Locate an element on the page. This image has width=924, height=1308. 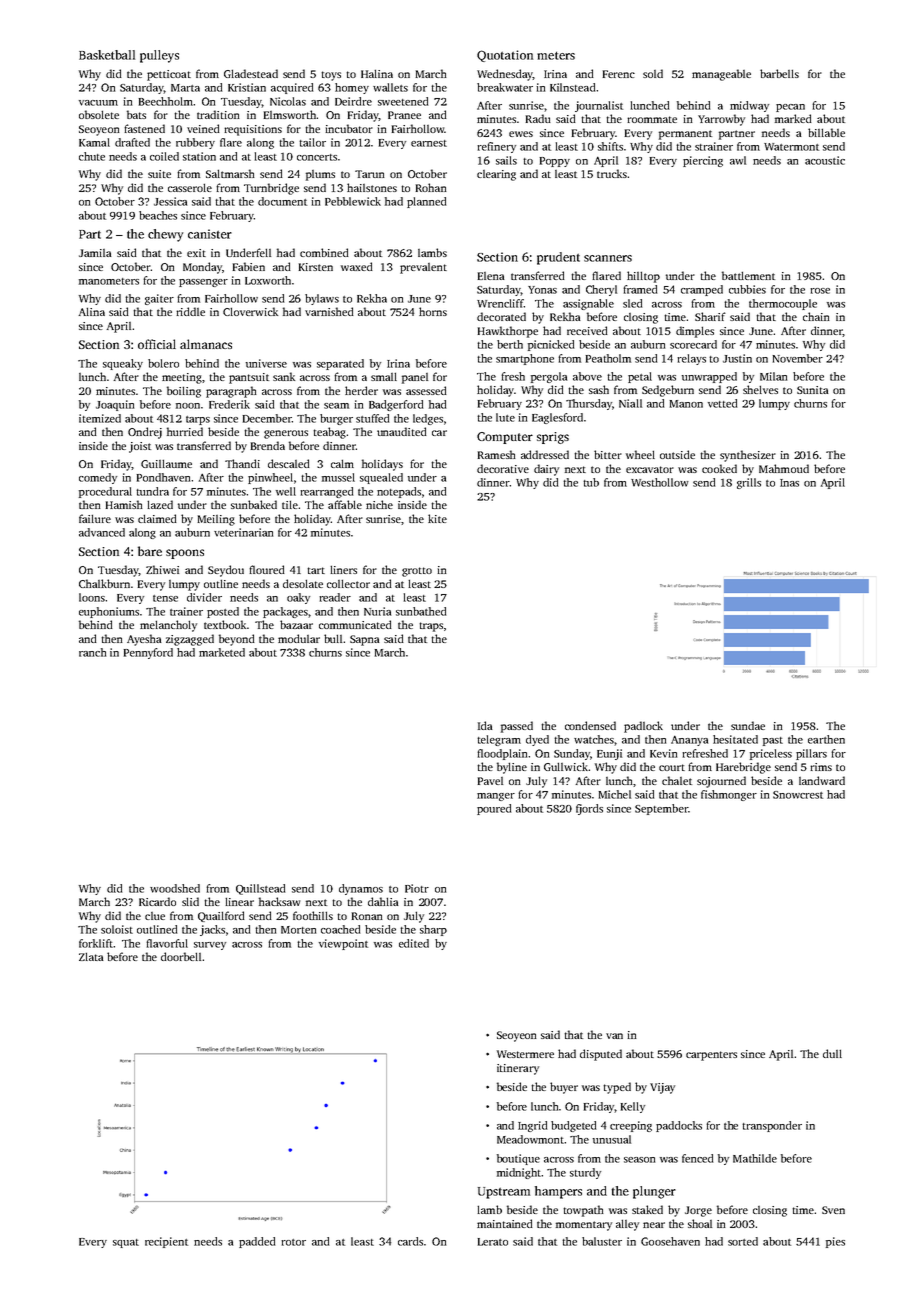
kite is located at coordinates (437, 518).
